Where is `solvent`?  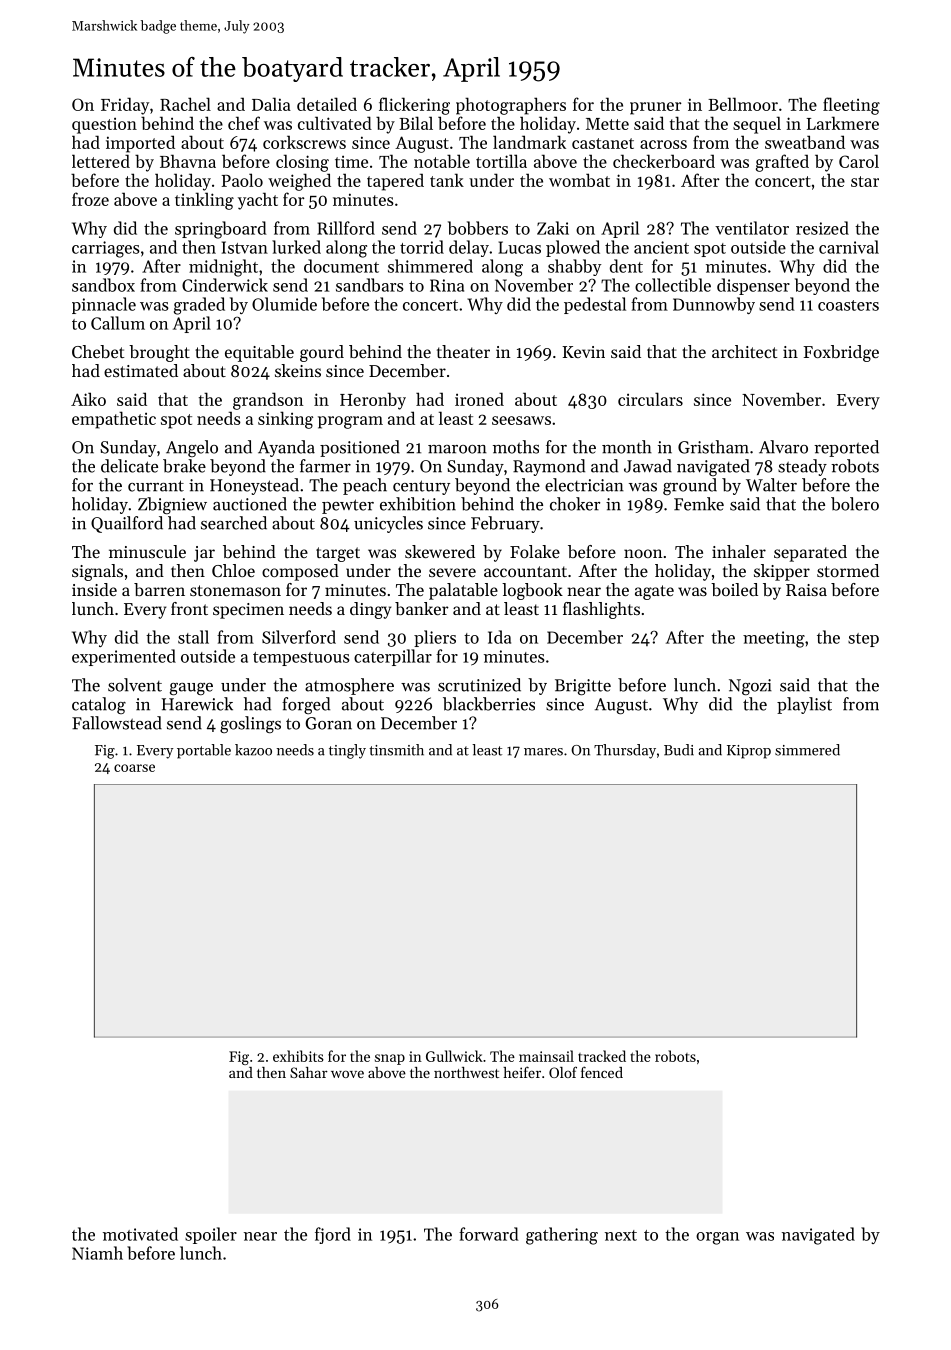 solvent is located at coordinates (135, 685).
